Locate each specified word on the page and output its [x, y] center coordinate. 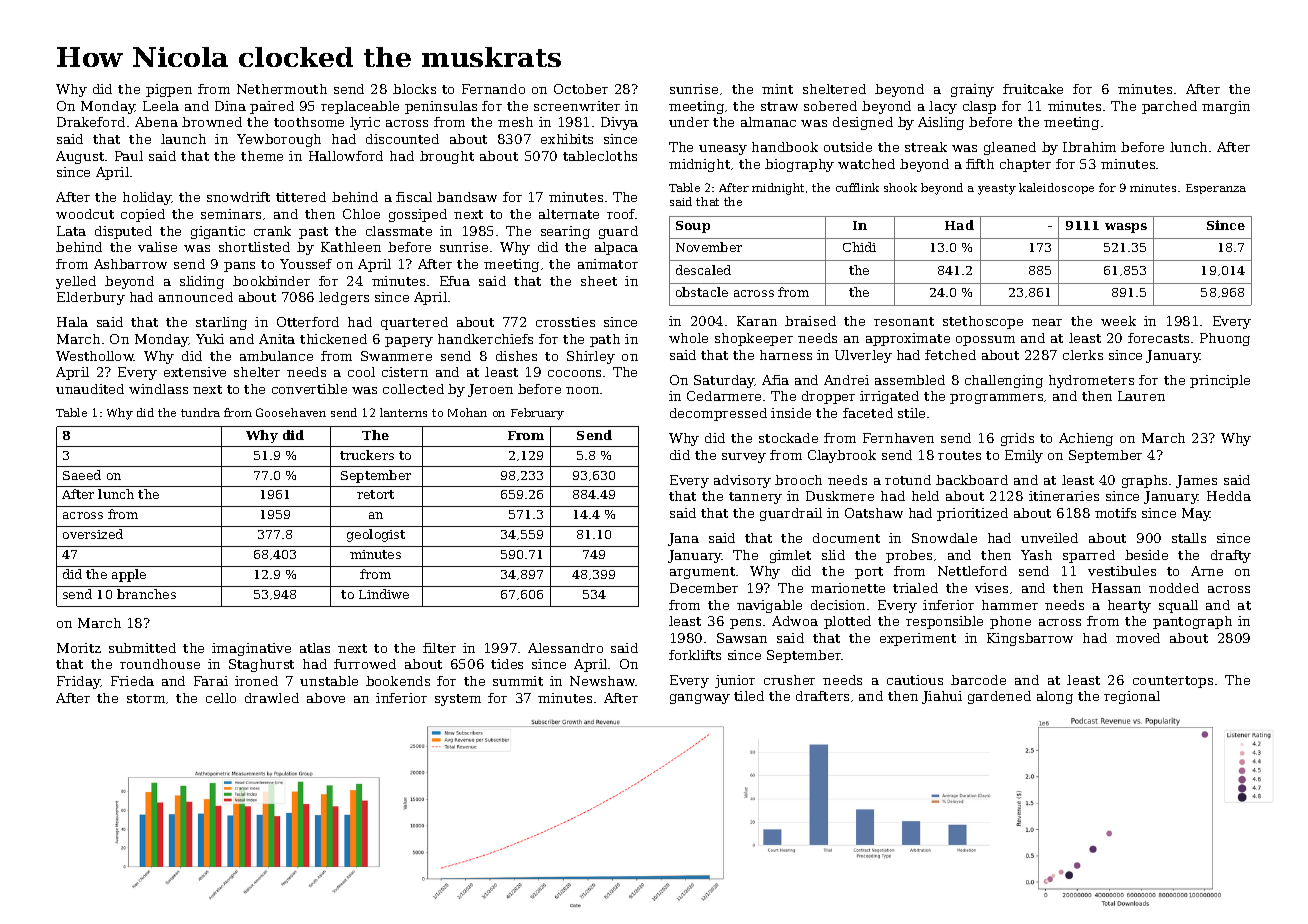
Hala [72, 322]
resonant [904, 321]
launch [183, 139]
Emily [1024, 456]
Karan [757, 321]
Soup [693, 227]
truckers [367, 455]
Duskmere [840, 496]
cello [221, 698]
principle [1220, 381]
